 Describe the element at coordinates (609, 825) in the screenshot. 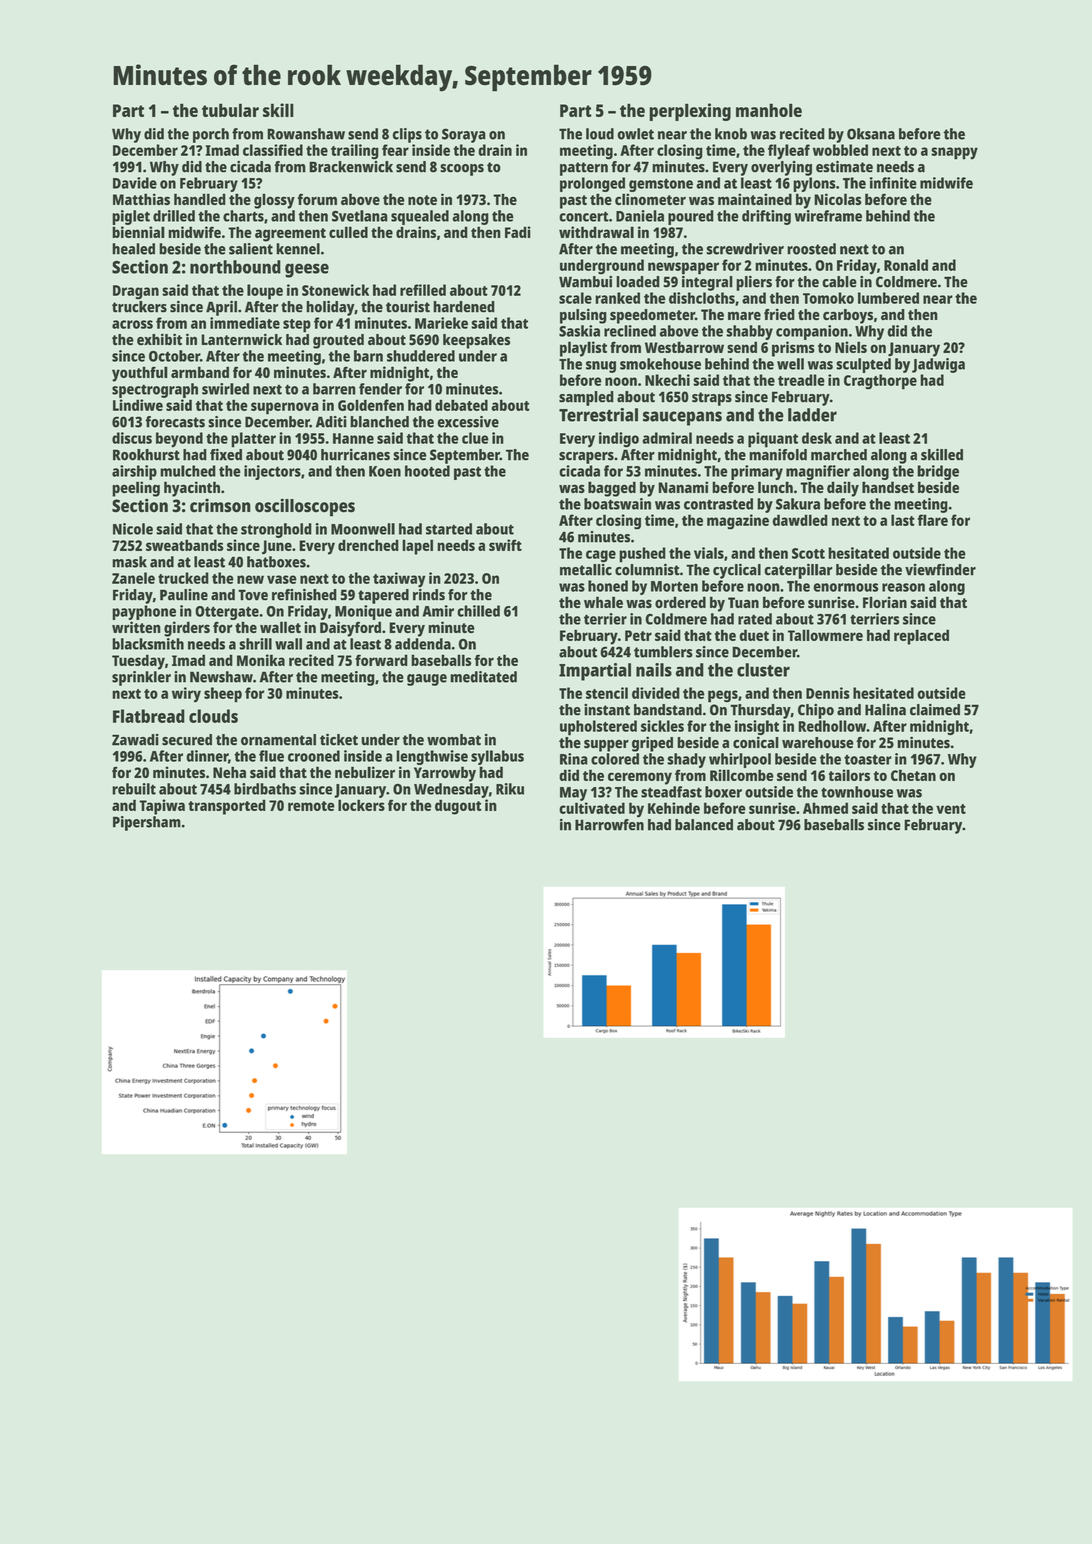

I see `Harrowfen` at that location.
